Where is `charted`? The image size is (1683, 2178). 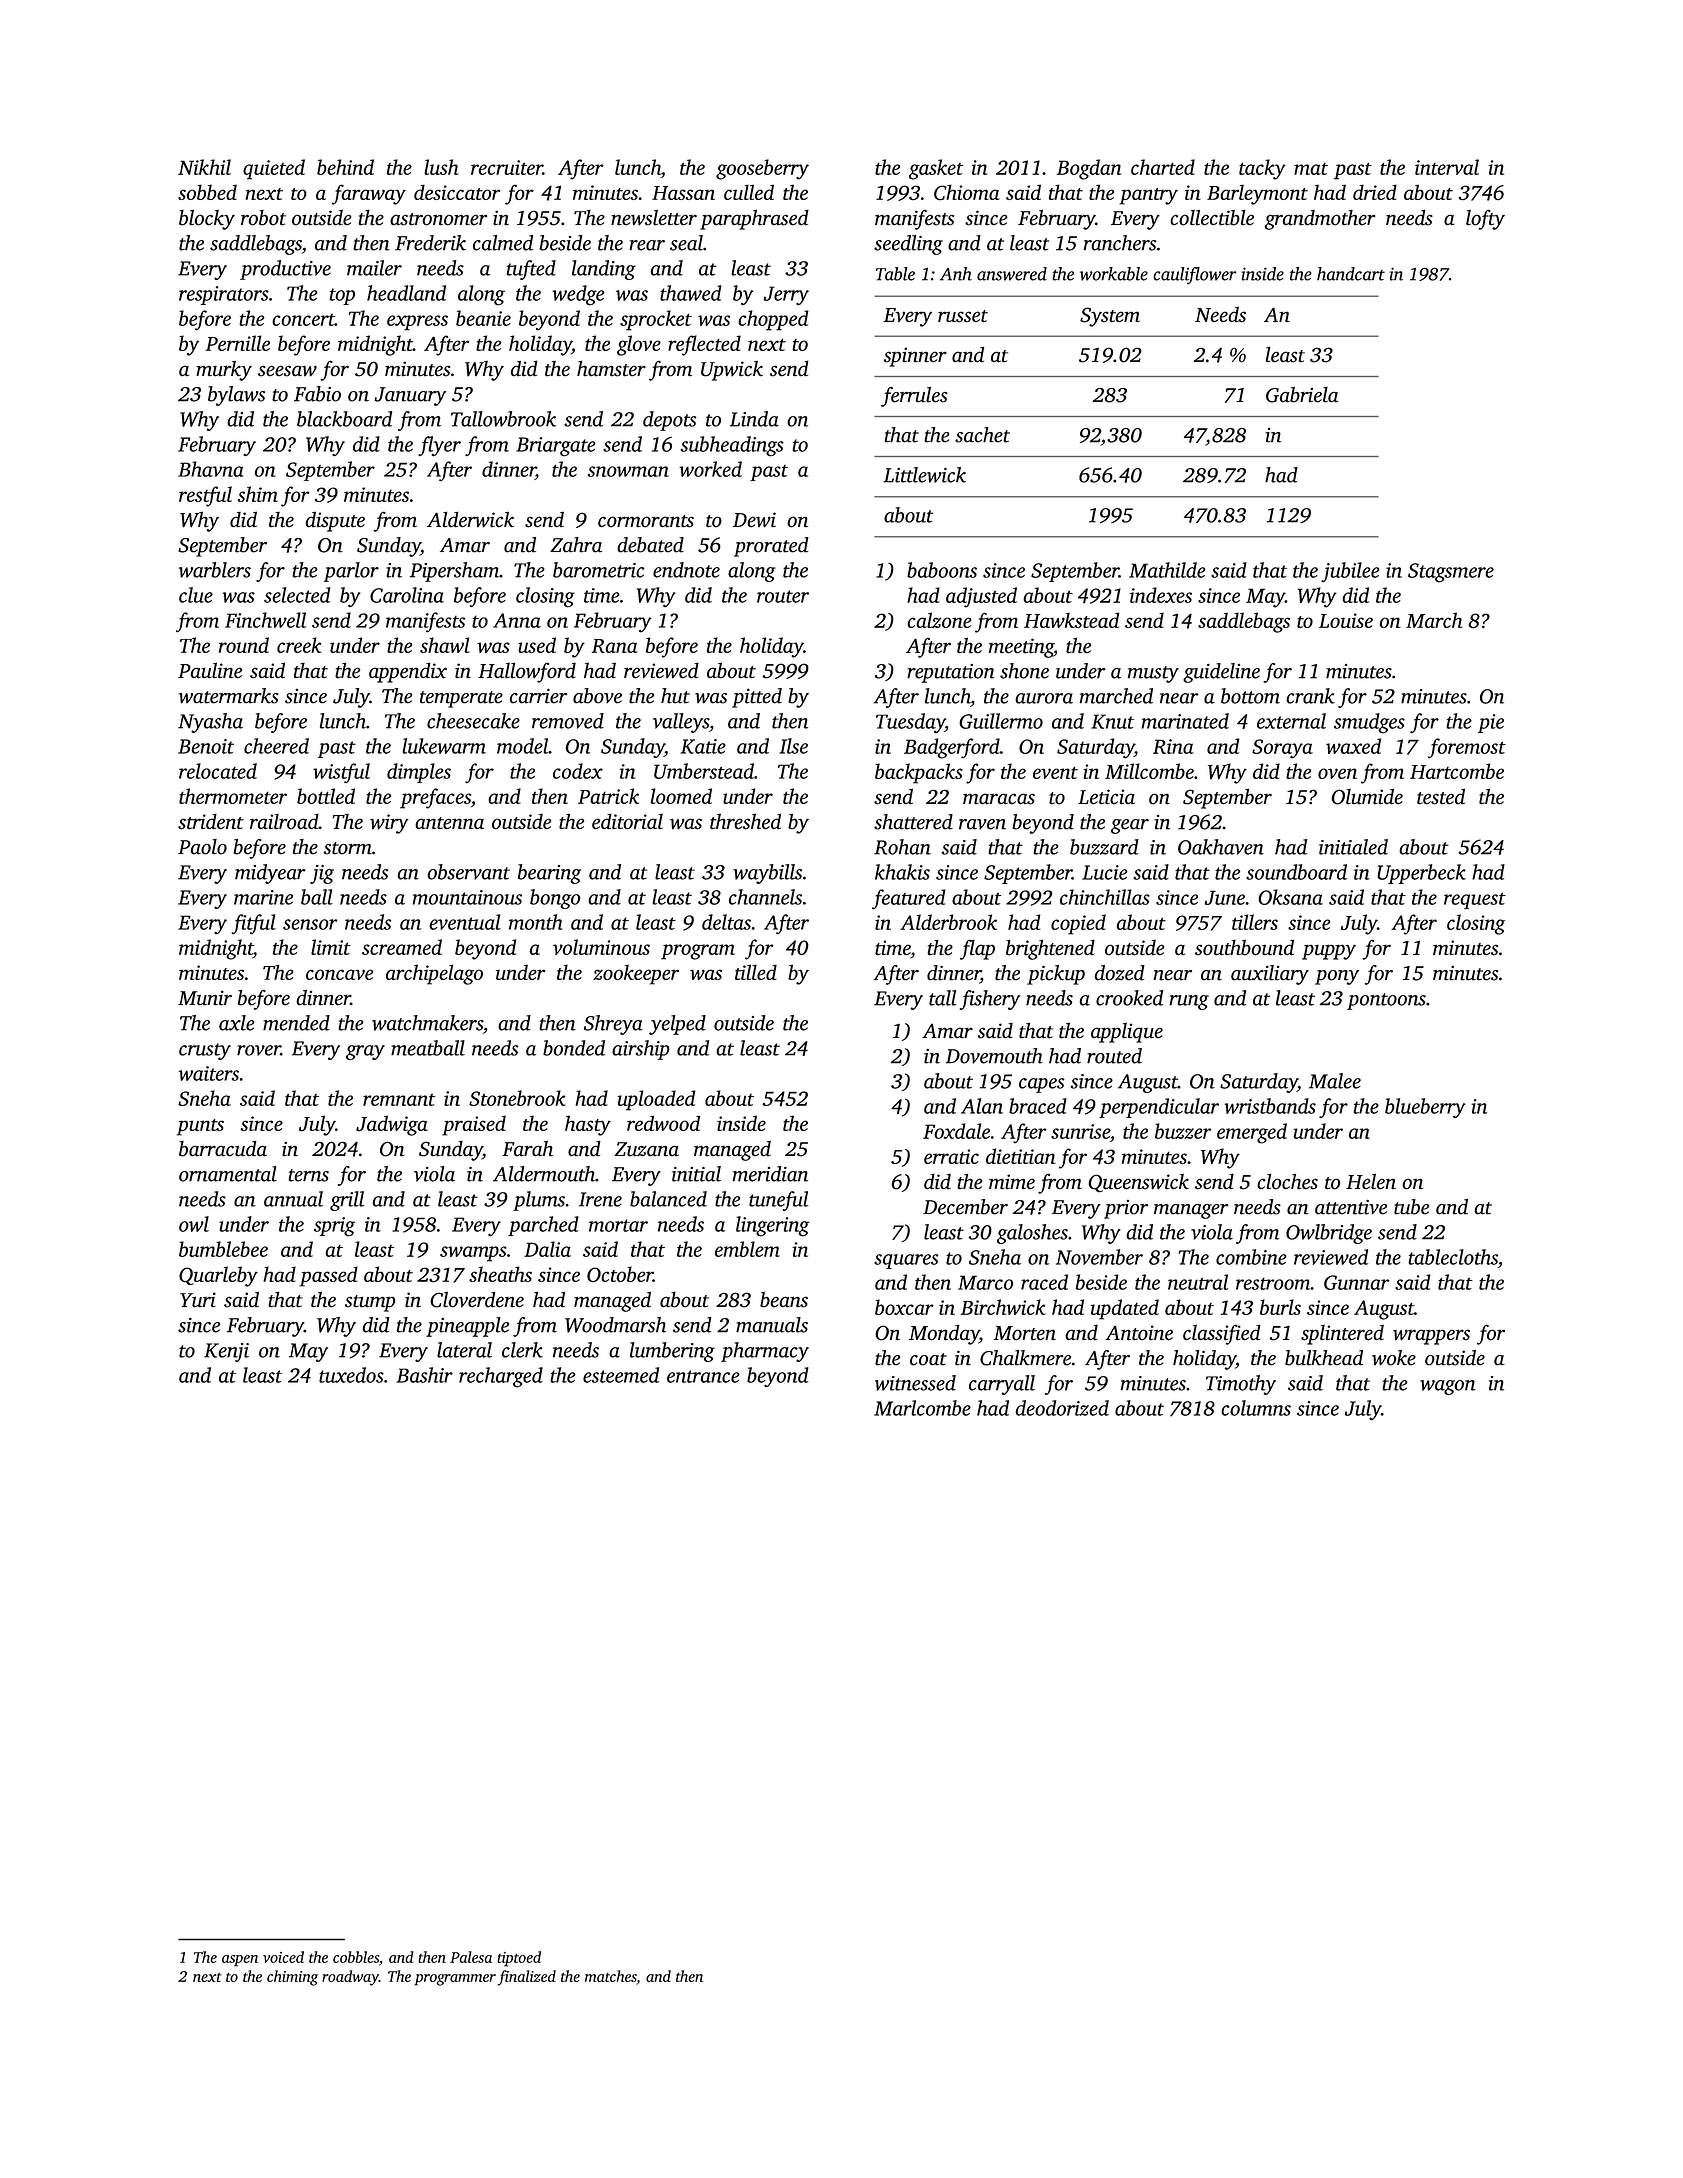
charted is located at coordinates (1163, 167).
